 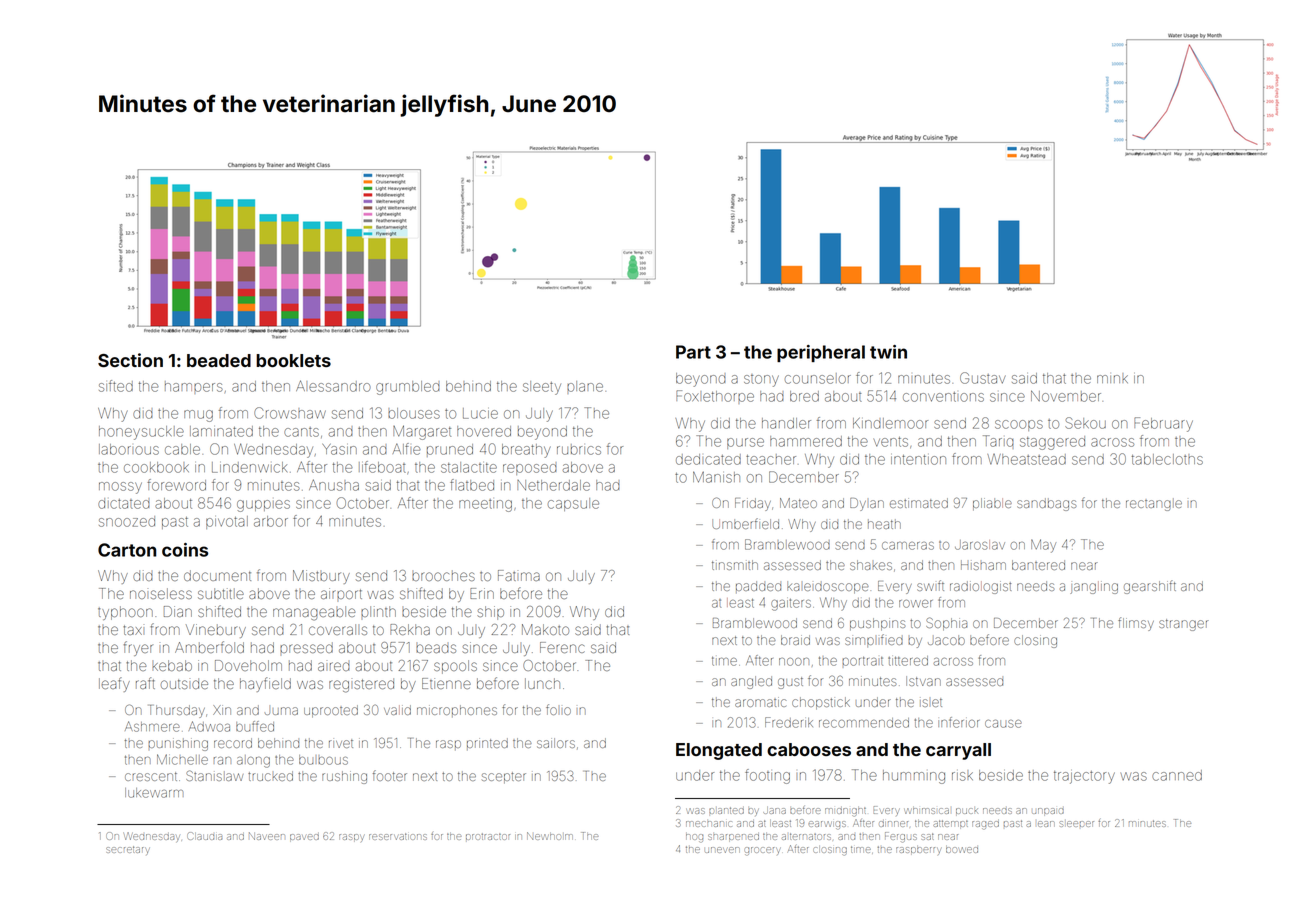 I want to click on rectangle, so click(x=1154, y=504).
